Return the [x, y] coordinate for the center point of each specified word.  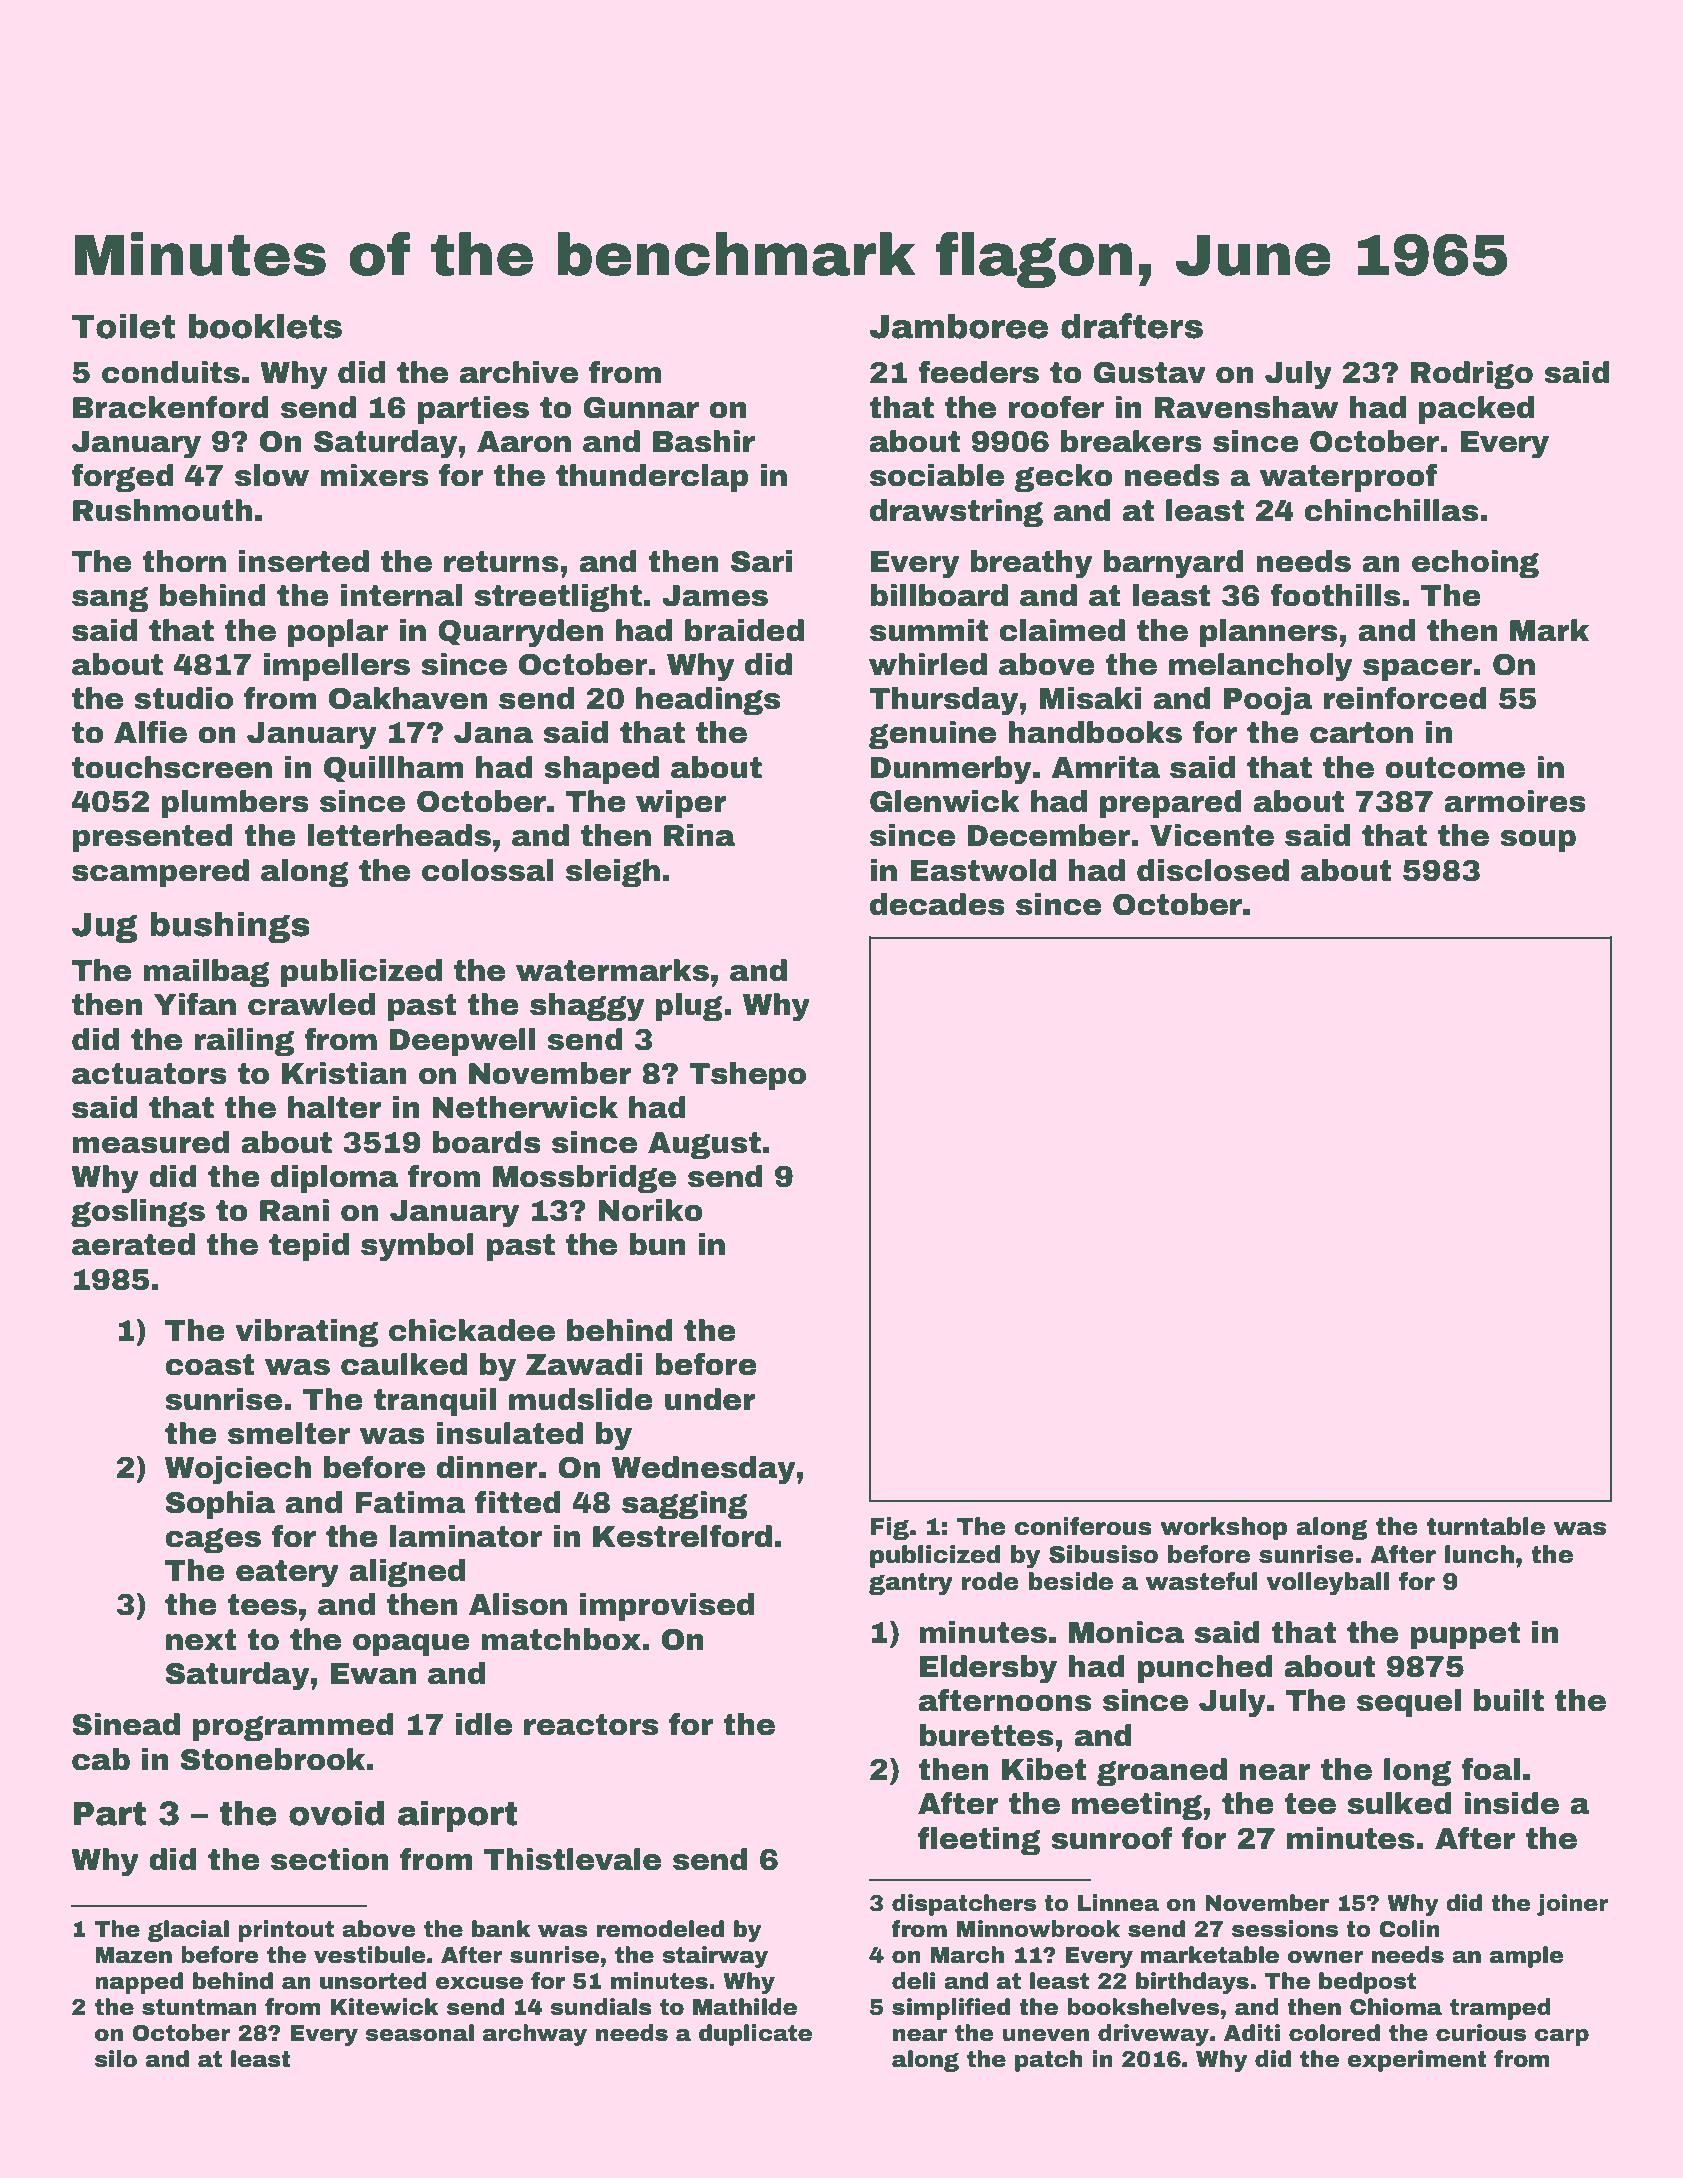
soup [1538, 841]
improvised [667, 1607]
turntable [1486, 1526]
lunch [1479, 1554]
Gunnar [641, 407]
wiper [681, 804]
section [330, 1859]
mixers [374, 475]
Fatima [410, 1502]
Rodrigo [1472, 375]
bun [657, 1244]
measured [151, 1142]
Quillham [394, 769]
